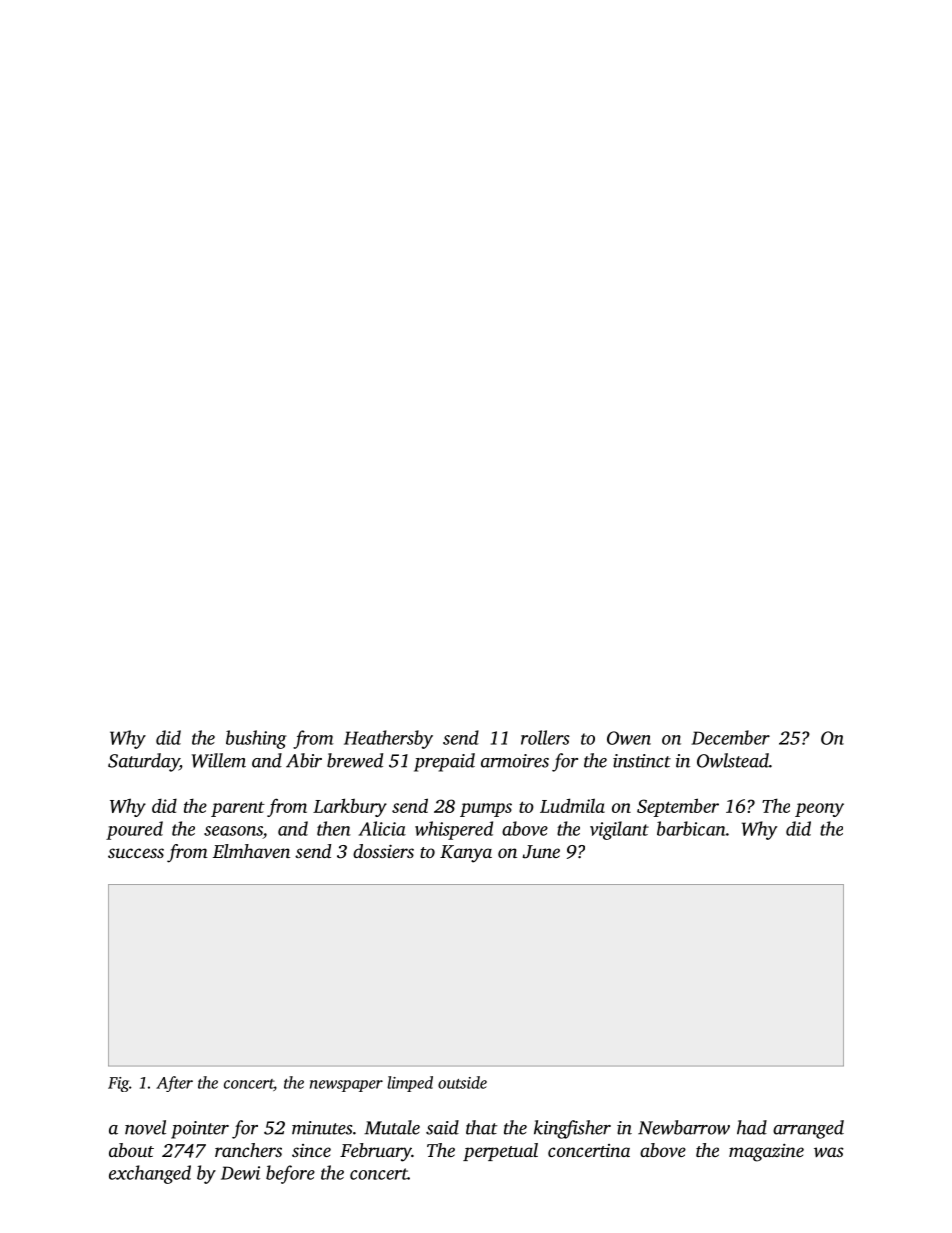 The image size is (952, 1233). What do you see at coordinates (346, 1086) in the screenshot?
I see `newspaper` at bounding box center [346, 1086].
